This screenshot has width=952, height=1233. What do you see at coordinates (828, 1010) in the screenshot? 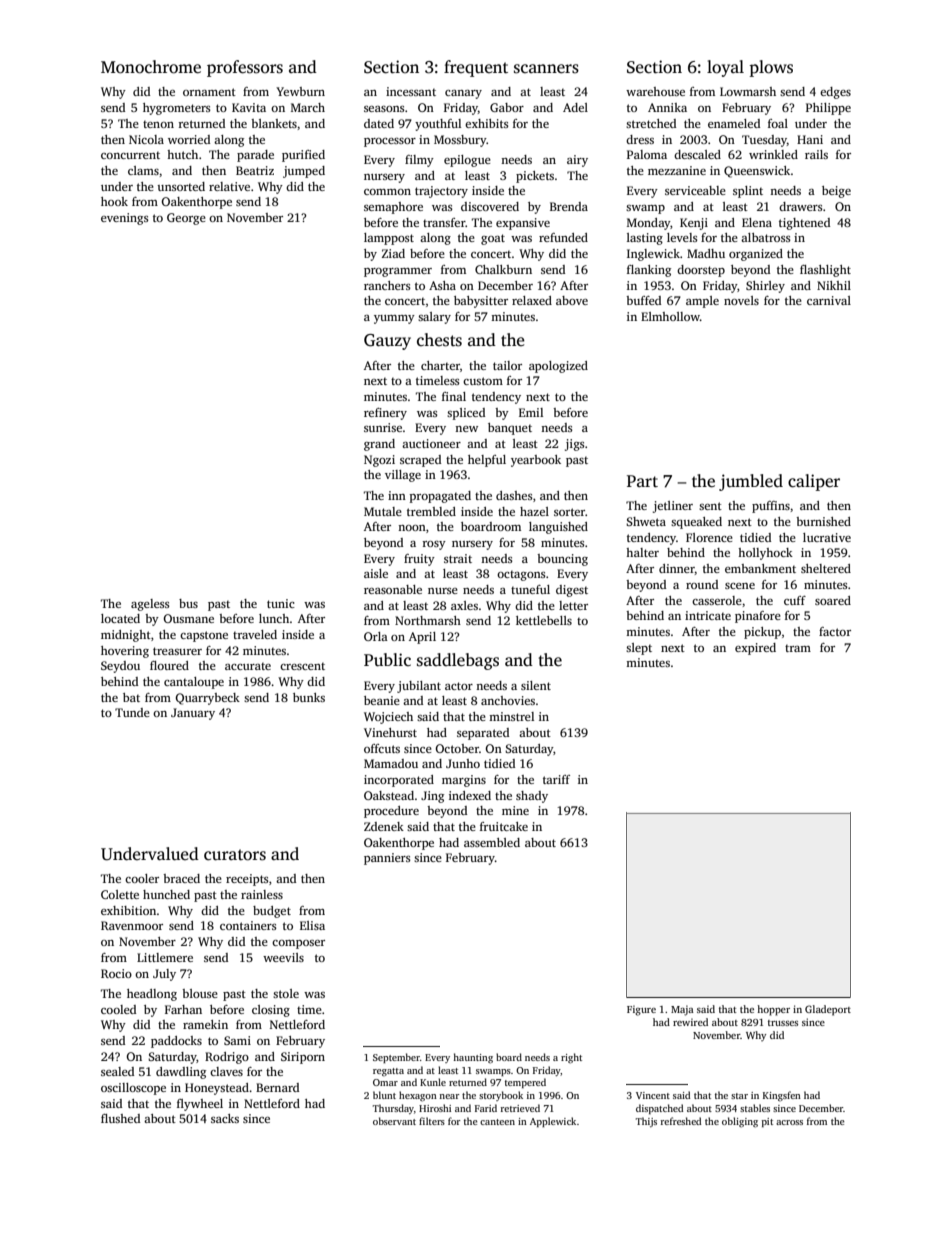
I see `Gladeport` at bounding box center [828, 1010].
